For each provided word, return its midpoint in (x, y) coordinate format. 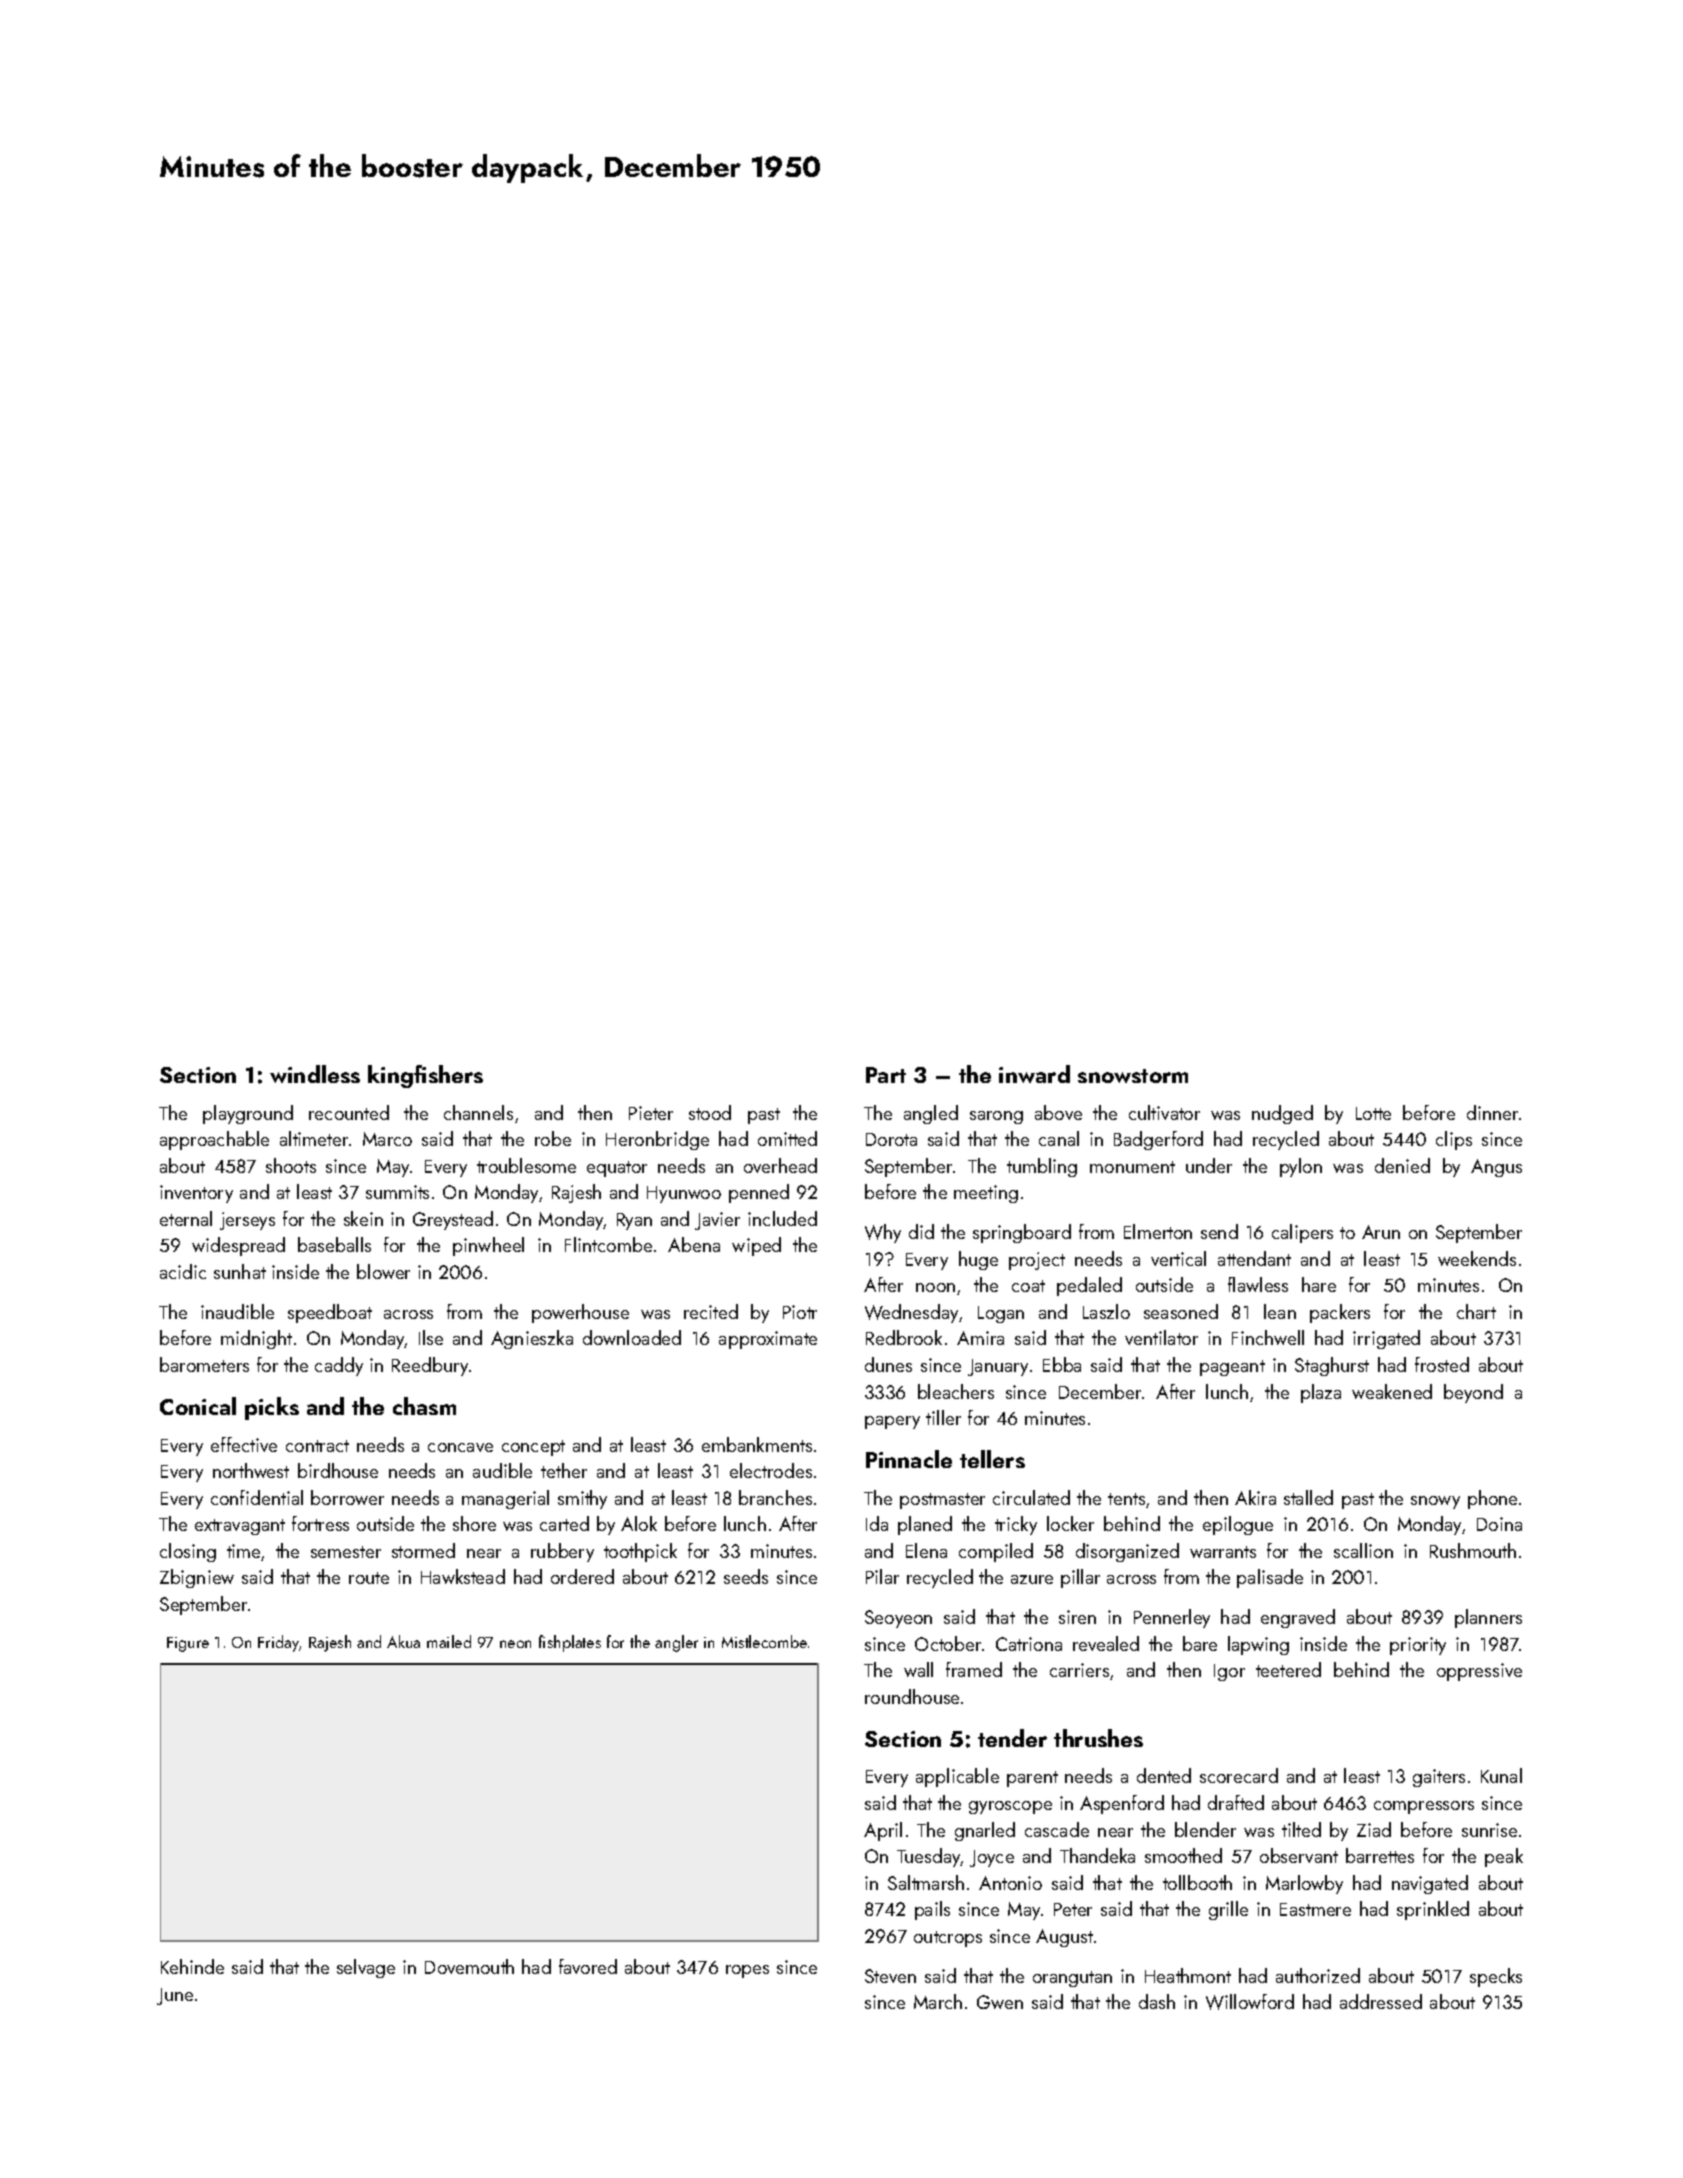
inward (1034, 1074)
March (938, 2001)
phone (1492, 1499)
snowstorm (1133, 1076)
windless (315, 1074)
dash (1157, 2001)
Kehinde (192, 1966)
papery (892, 1422)
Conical (198, 1406)
